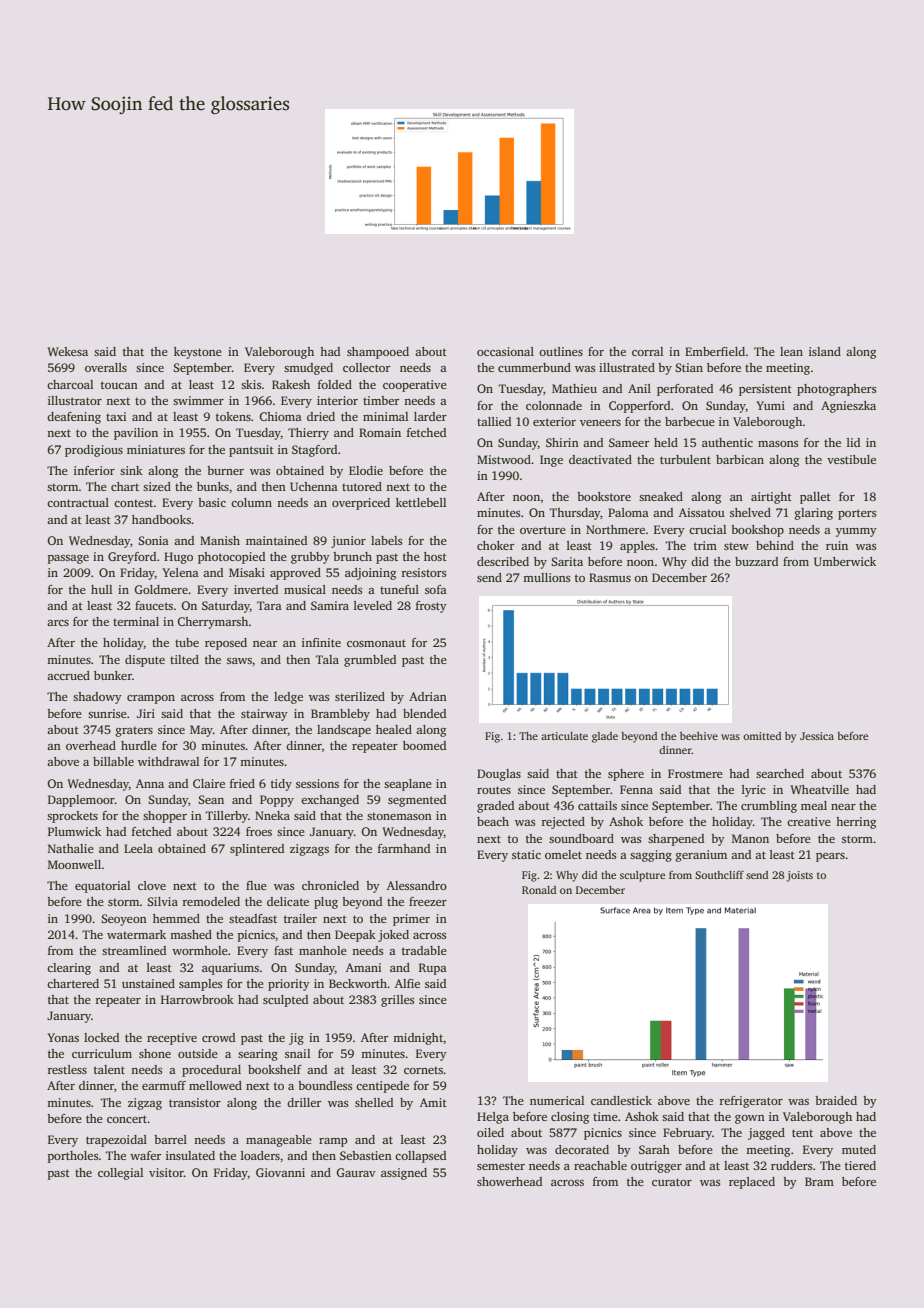 This screenshot has height=1308, width=924. What do you see at coordinates (817, 736) in the screenshot?
I see `Jessica` at bounding box center [817, 736].
